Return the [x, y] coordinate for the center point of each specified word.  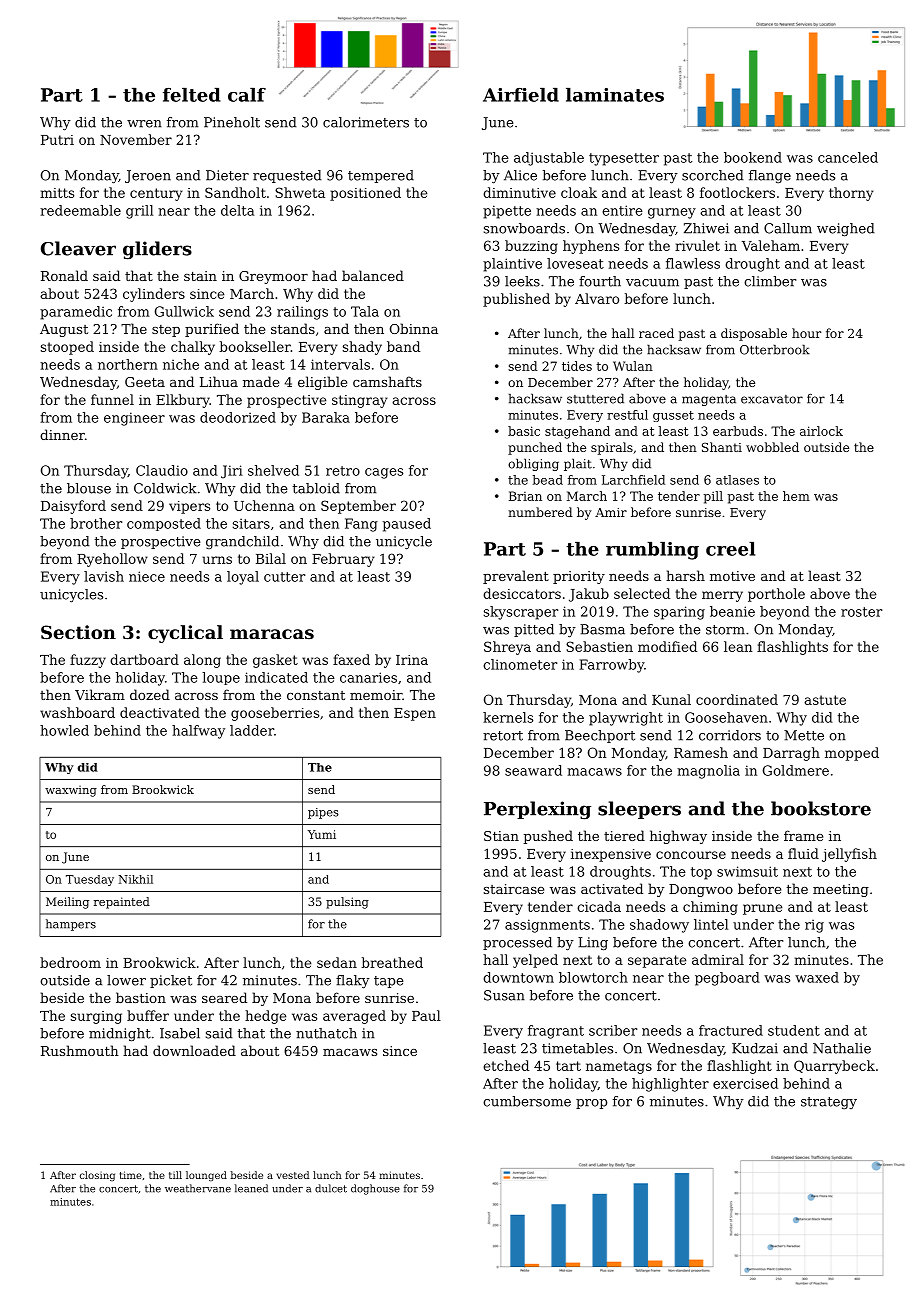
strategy [829, 1103]
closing [97, 1176]
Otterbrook [775, 349]
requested [287, 176]
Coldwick [165, 488]
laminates [615, 95]
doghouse [375, 1189]
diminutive [519, 192]
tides [577, 366]
